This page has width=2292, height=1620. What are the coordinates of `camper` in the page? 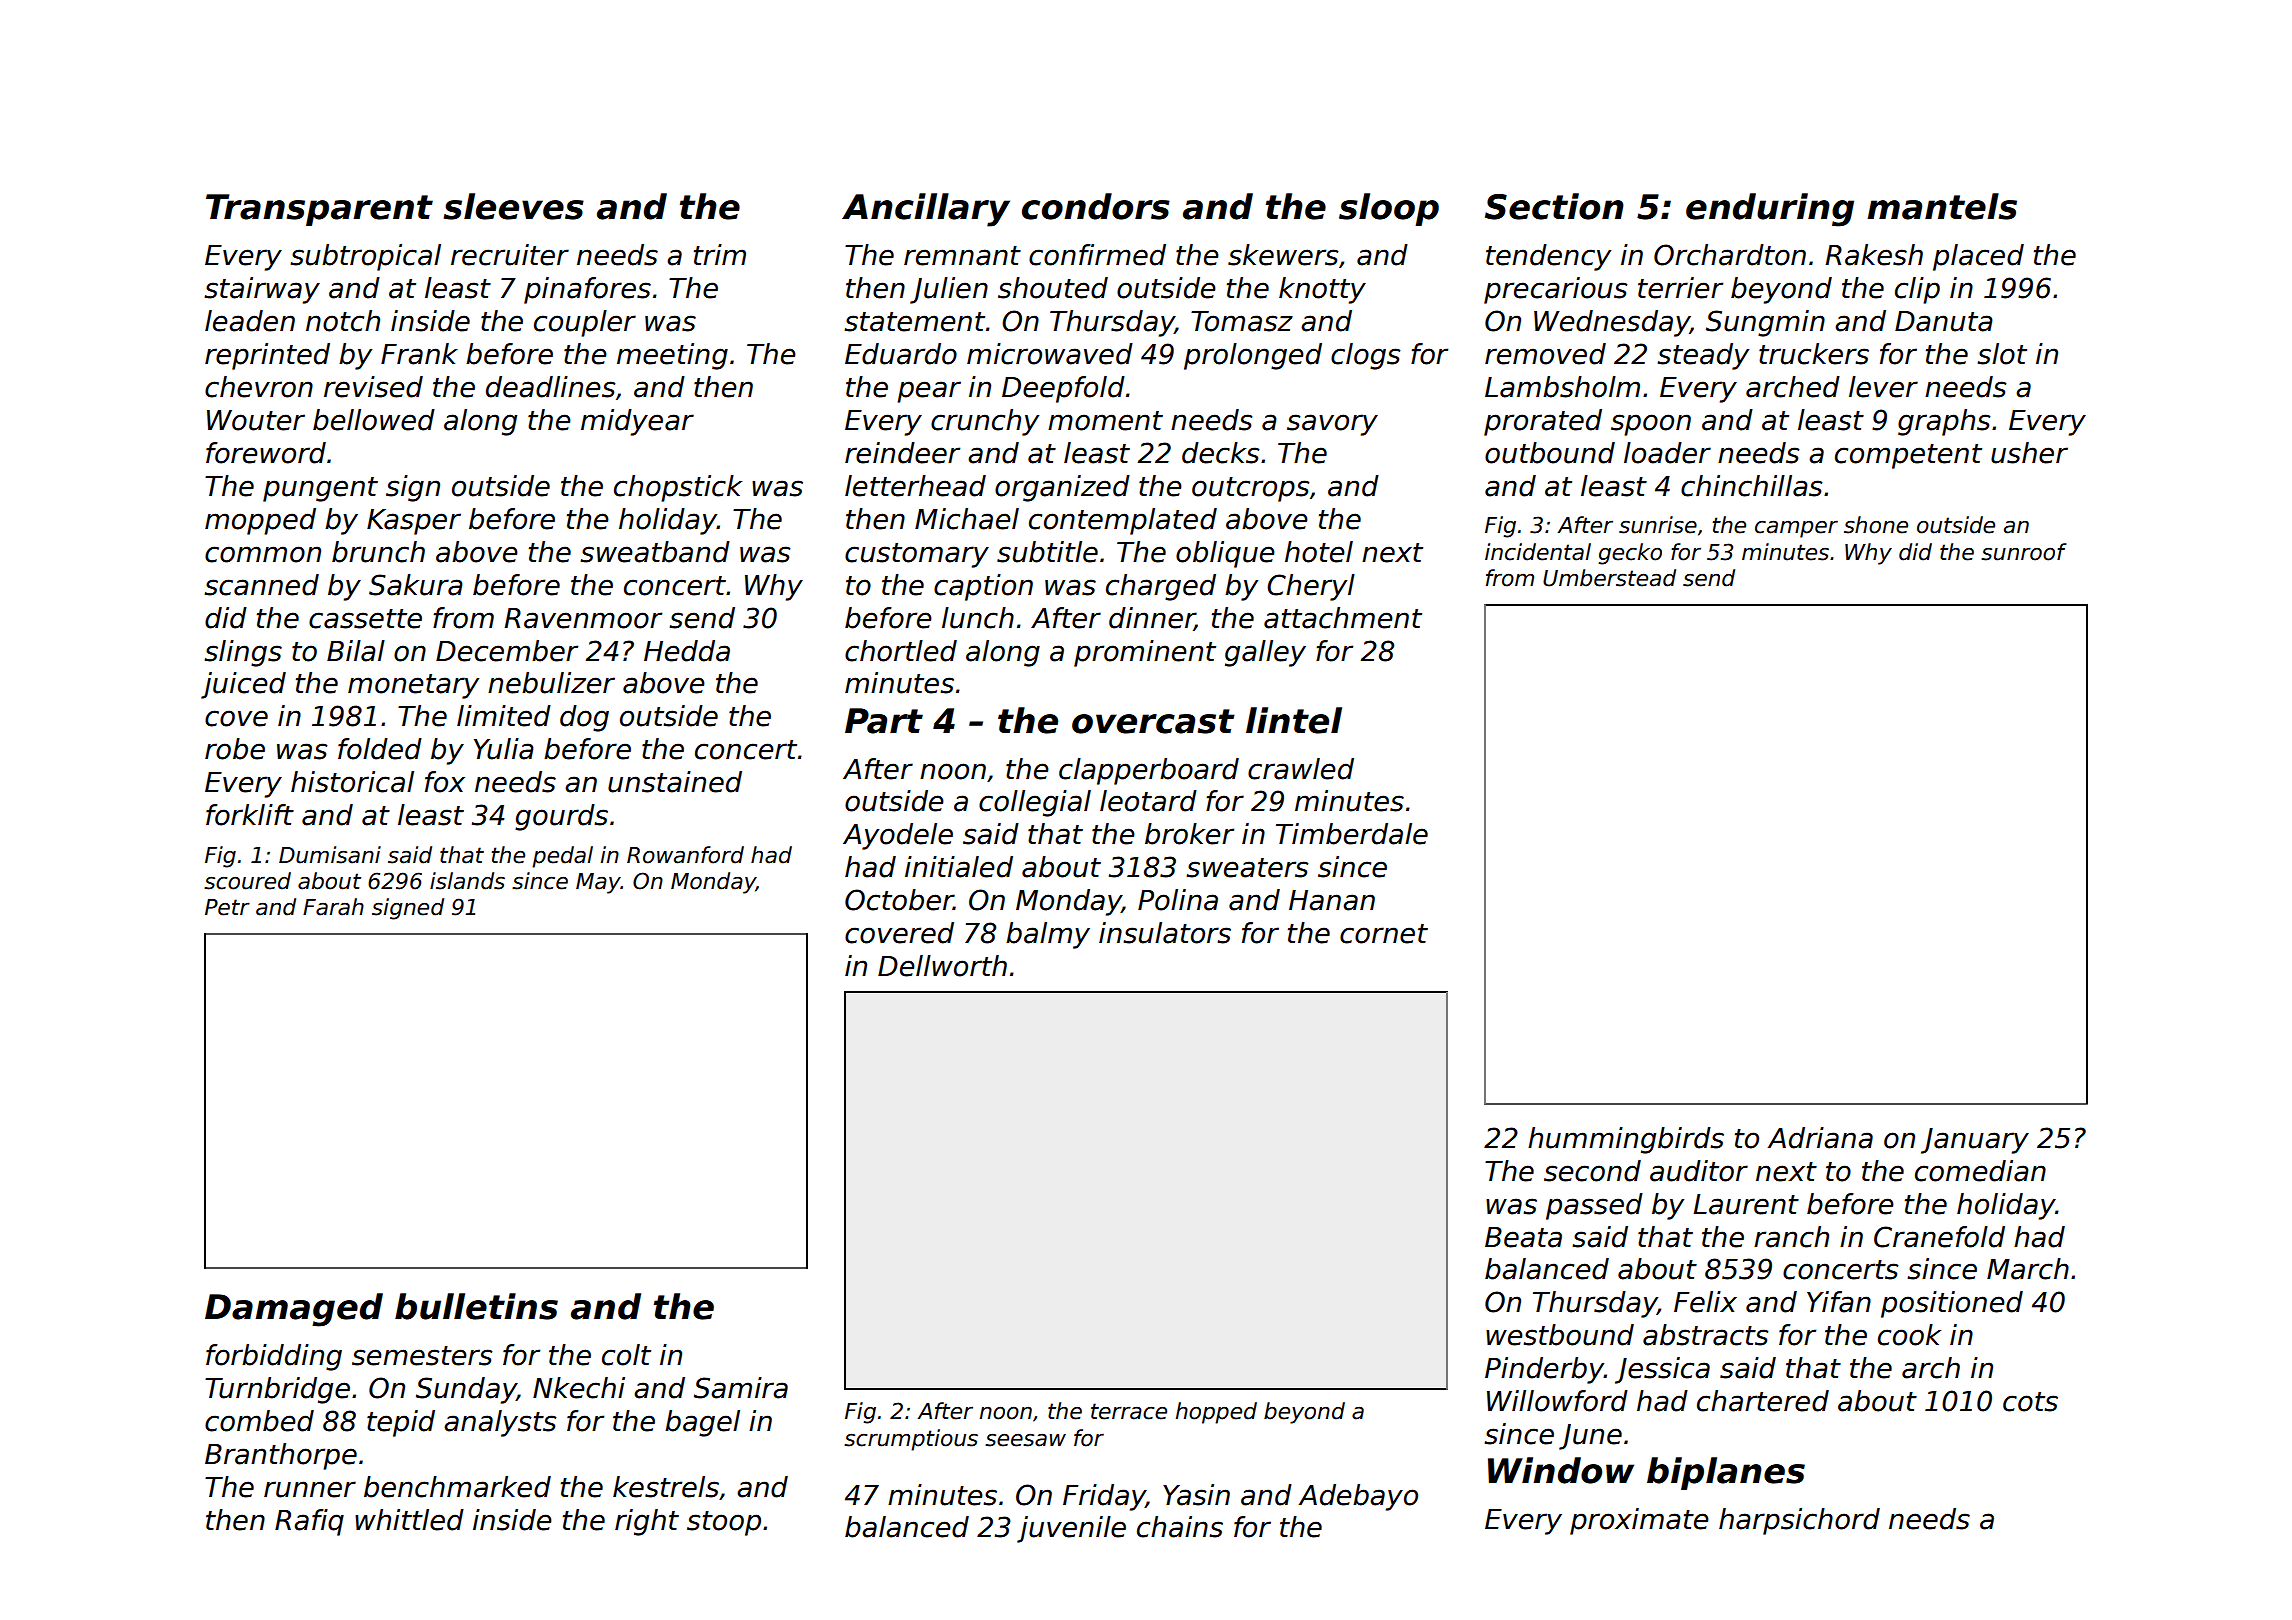 It's located at (1796, 529).
